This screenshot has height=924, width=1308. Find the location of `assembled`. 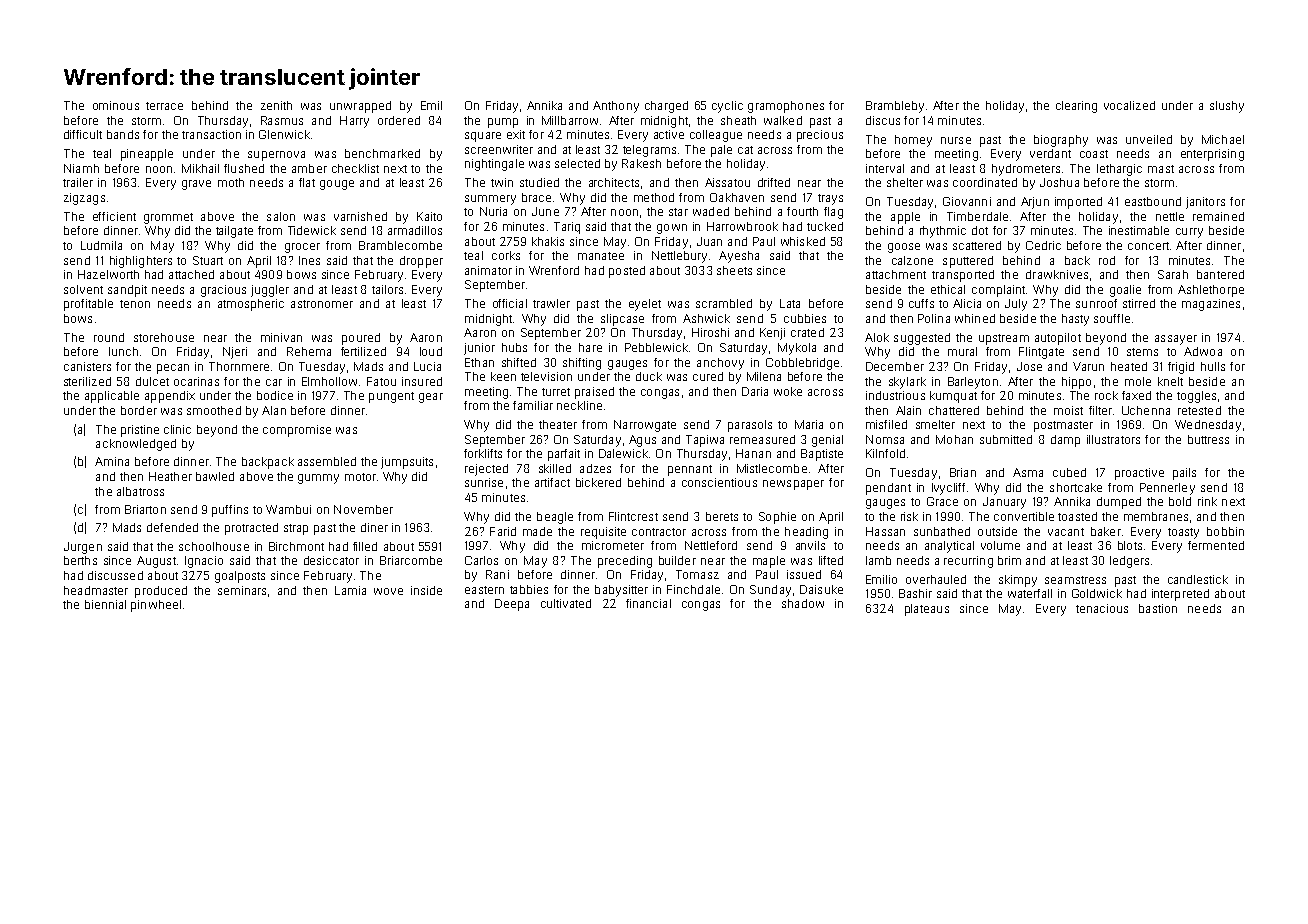

assembled is located at coordinates (327, 461).
